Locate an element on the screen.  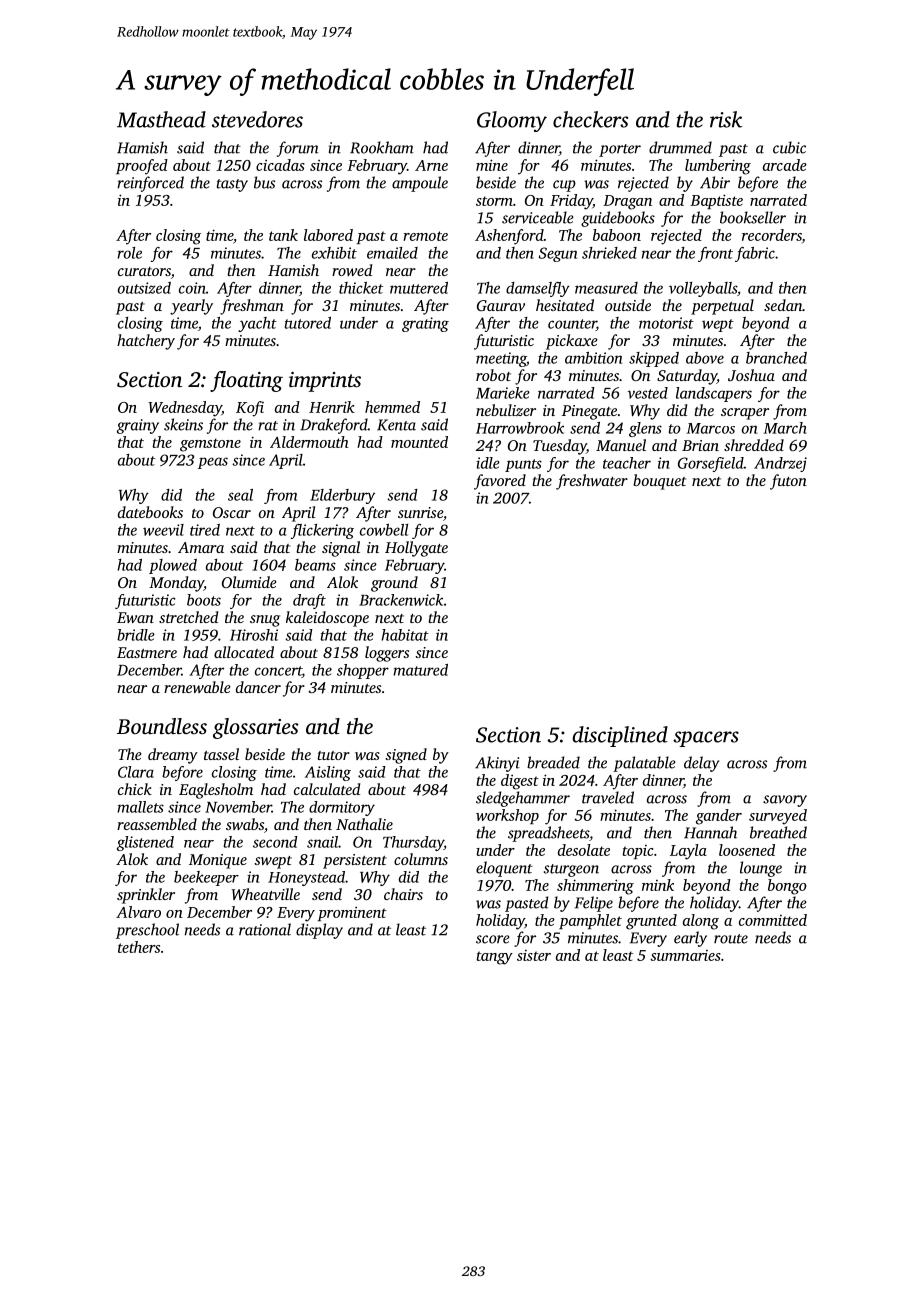
measured is located at coordinates (606, 288).
